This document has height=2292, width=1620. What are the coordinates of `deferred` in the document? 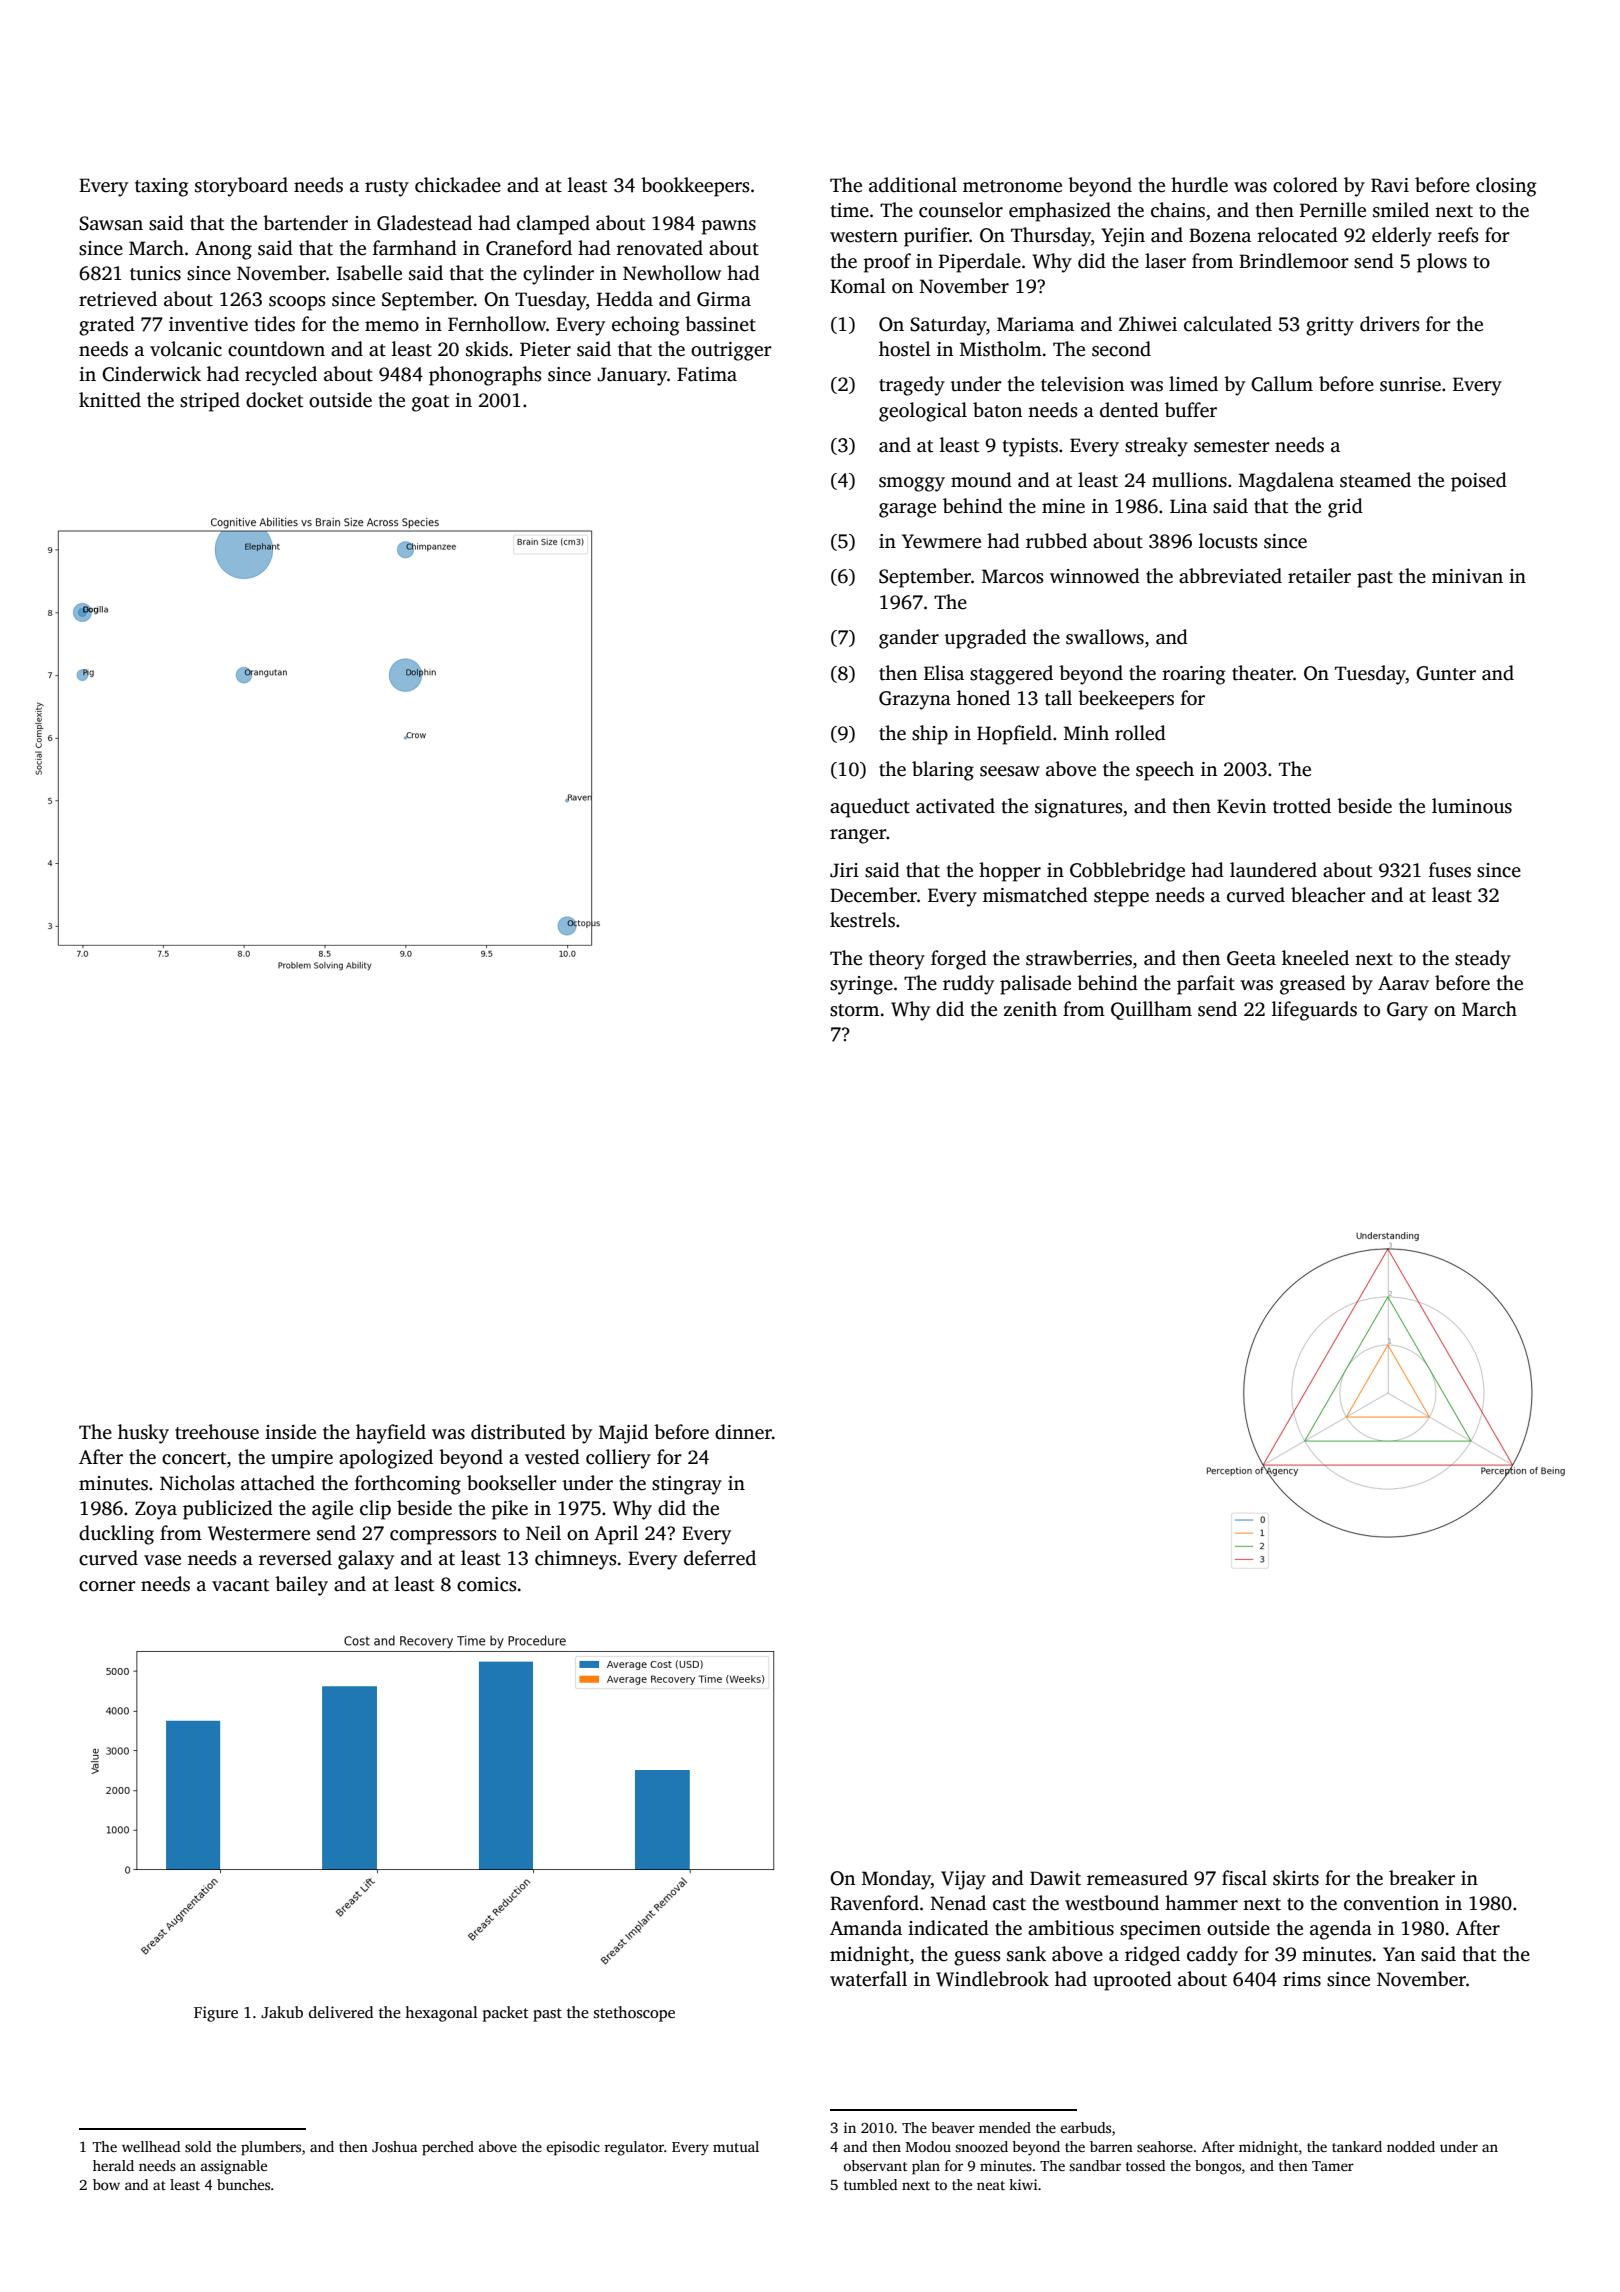 It's located at (720, 1558).
